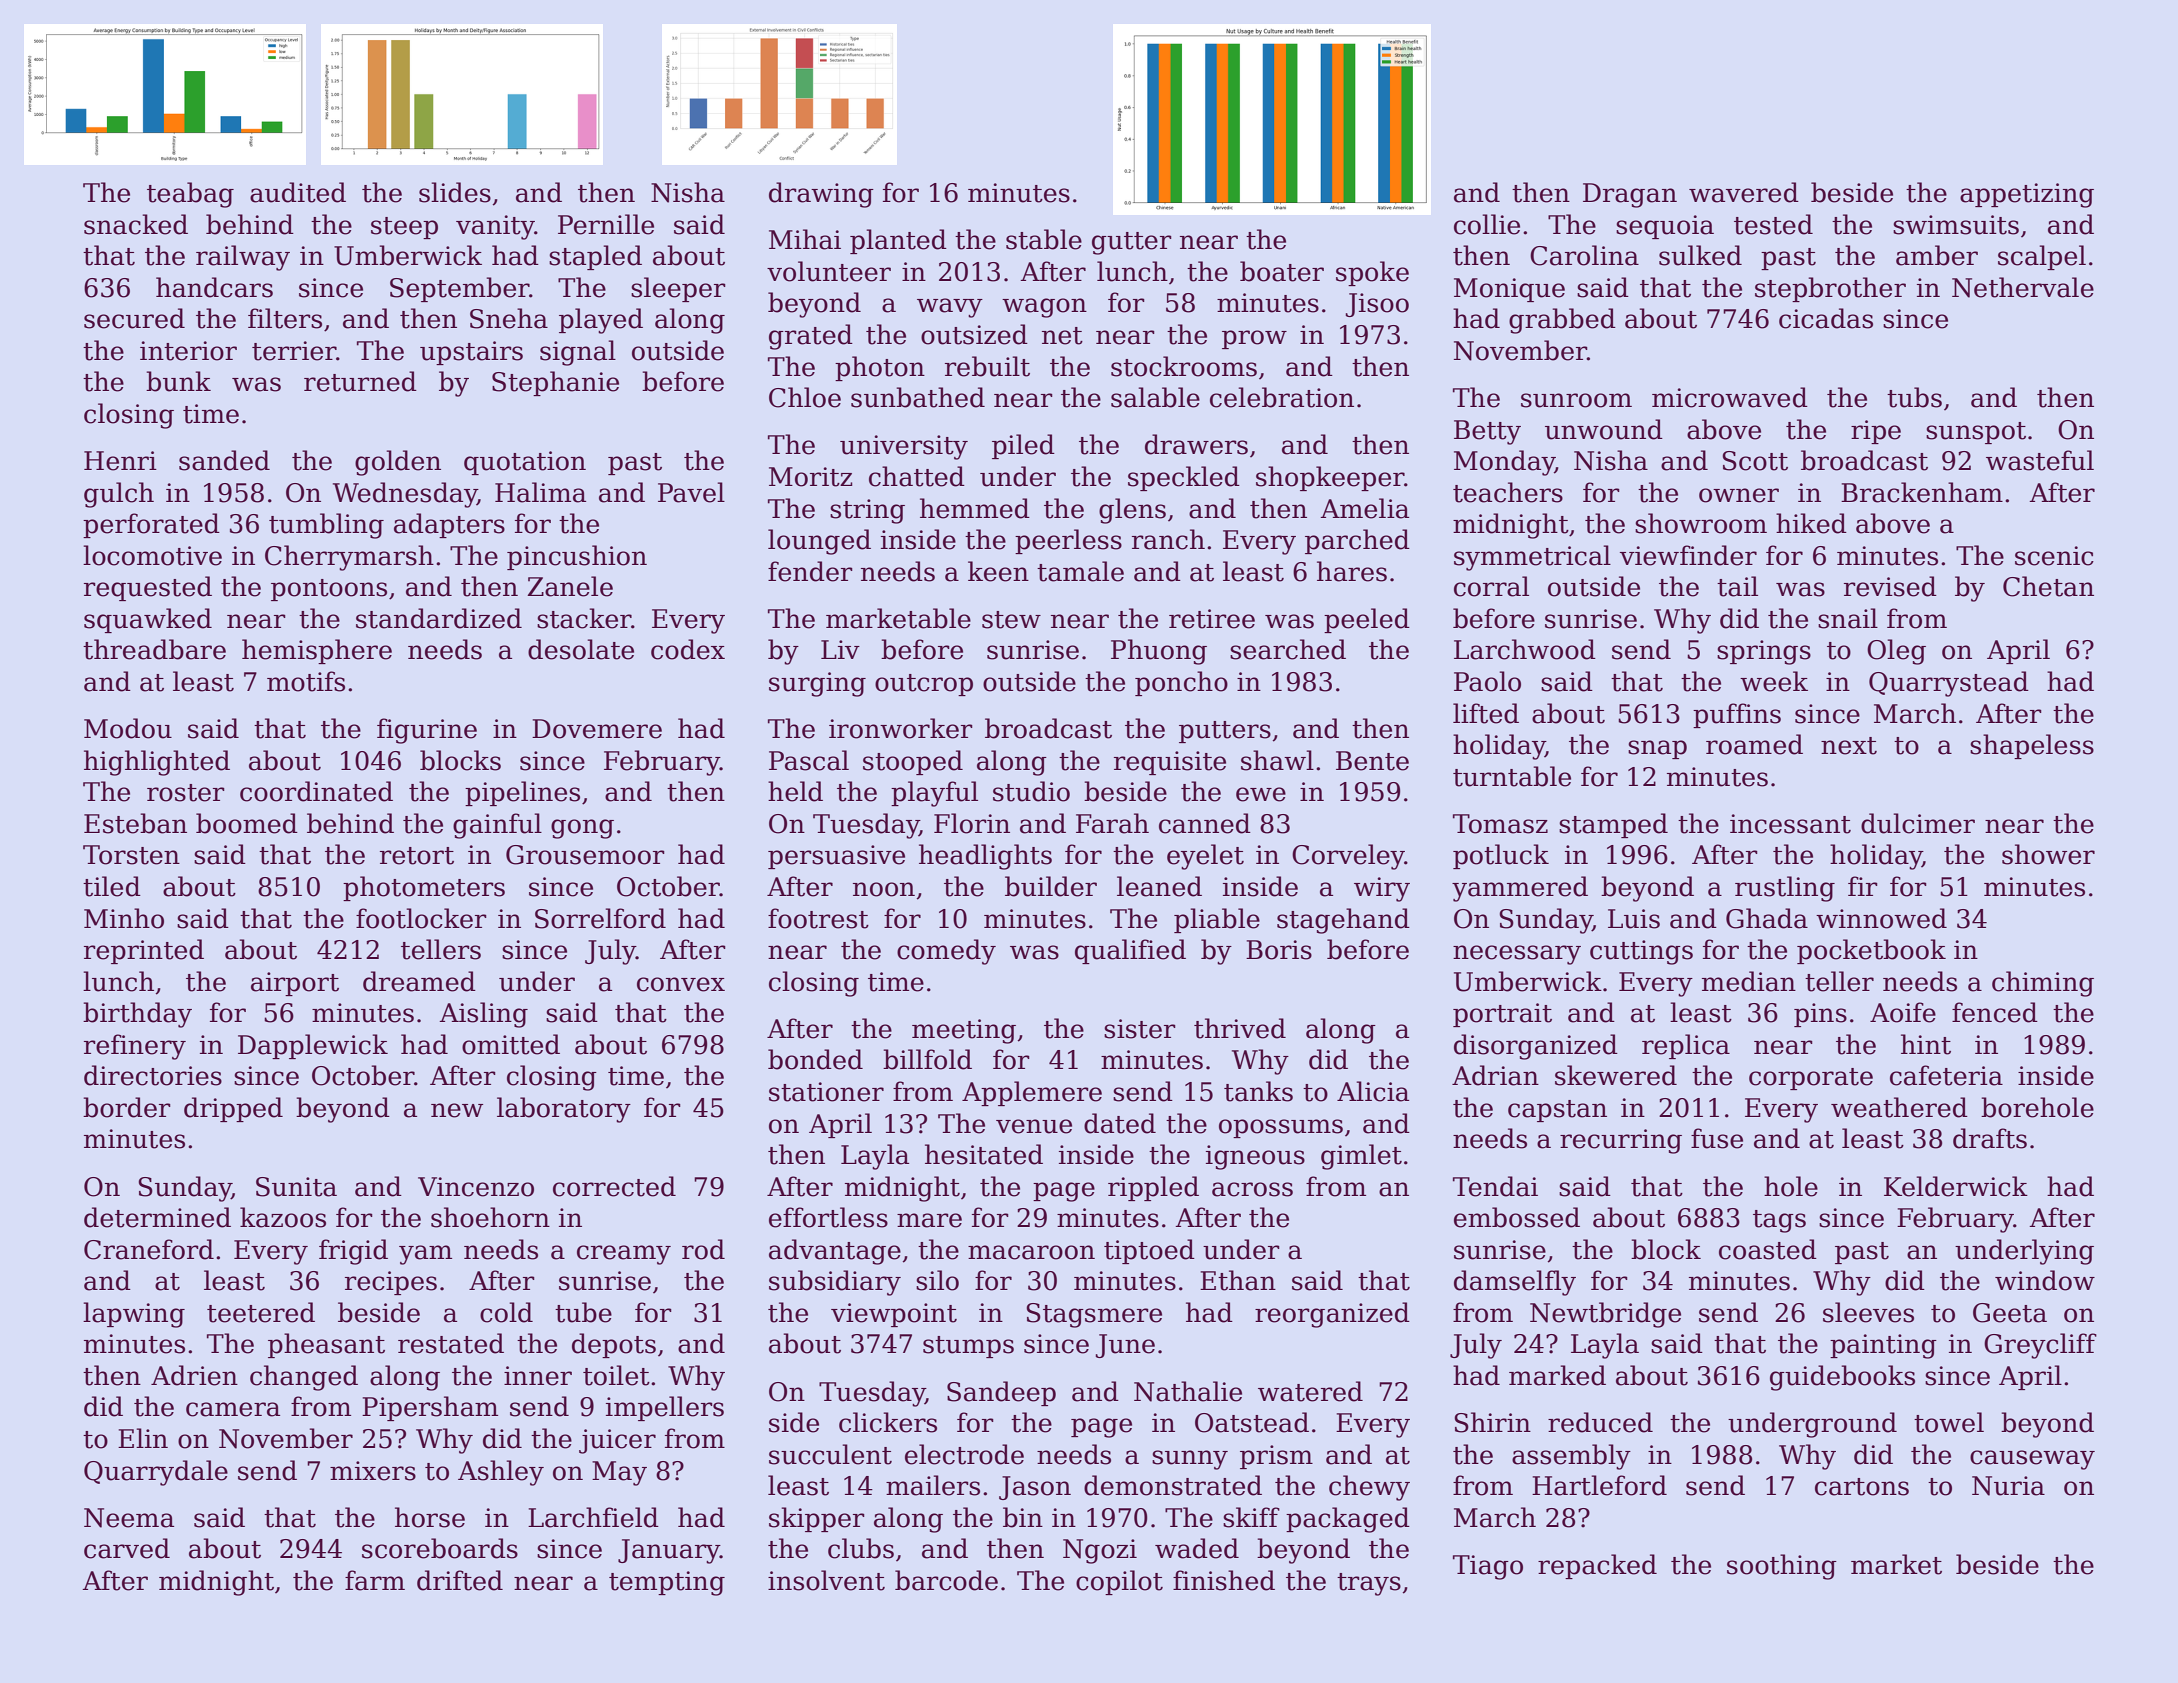 The width and height of the document is (2178, 1683). Describe the element at coordinates (2045, 1280) in the document. I see `window` at that location.
